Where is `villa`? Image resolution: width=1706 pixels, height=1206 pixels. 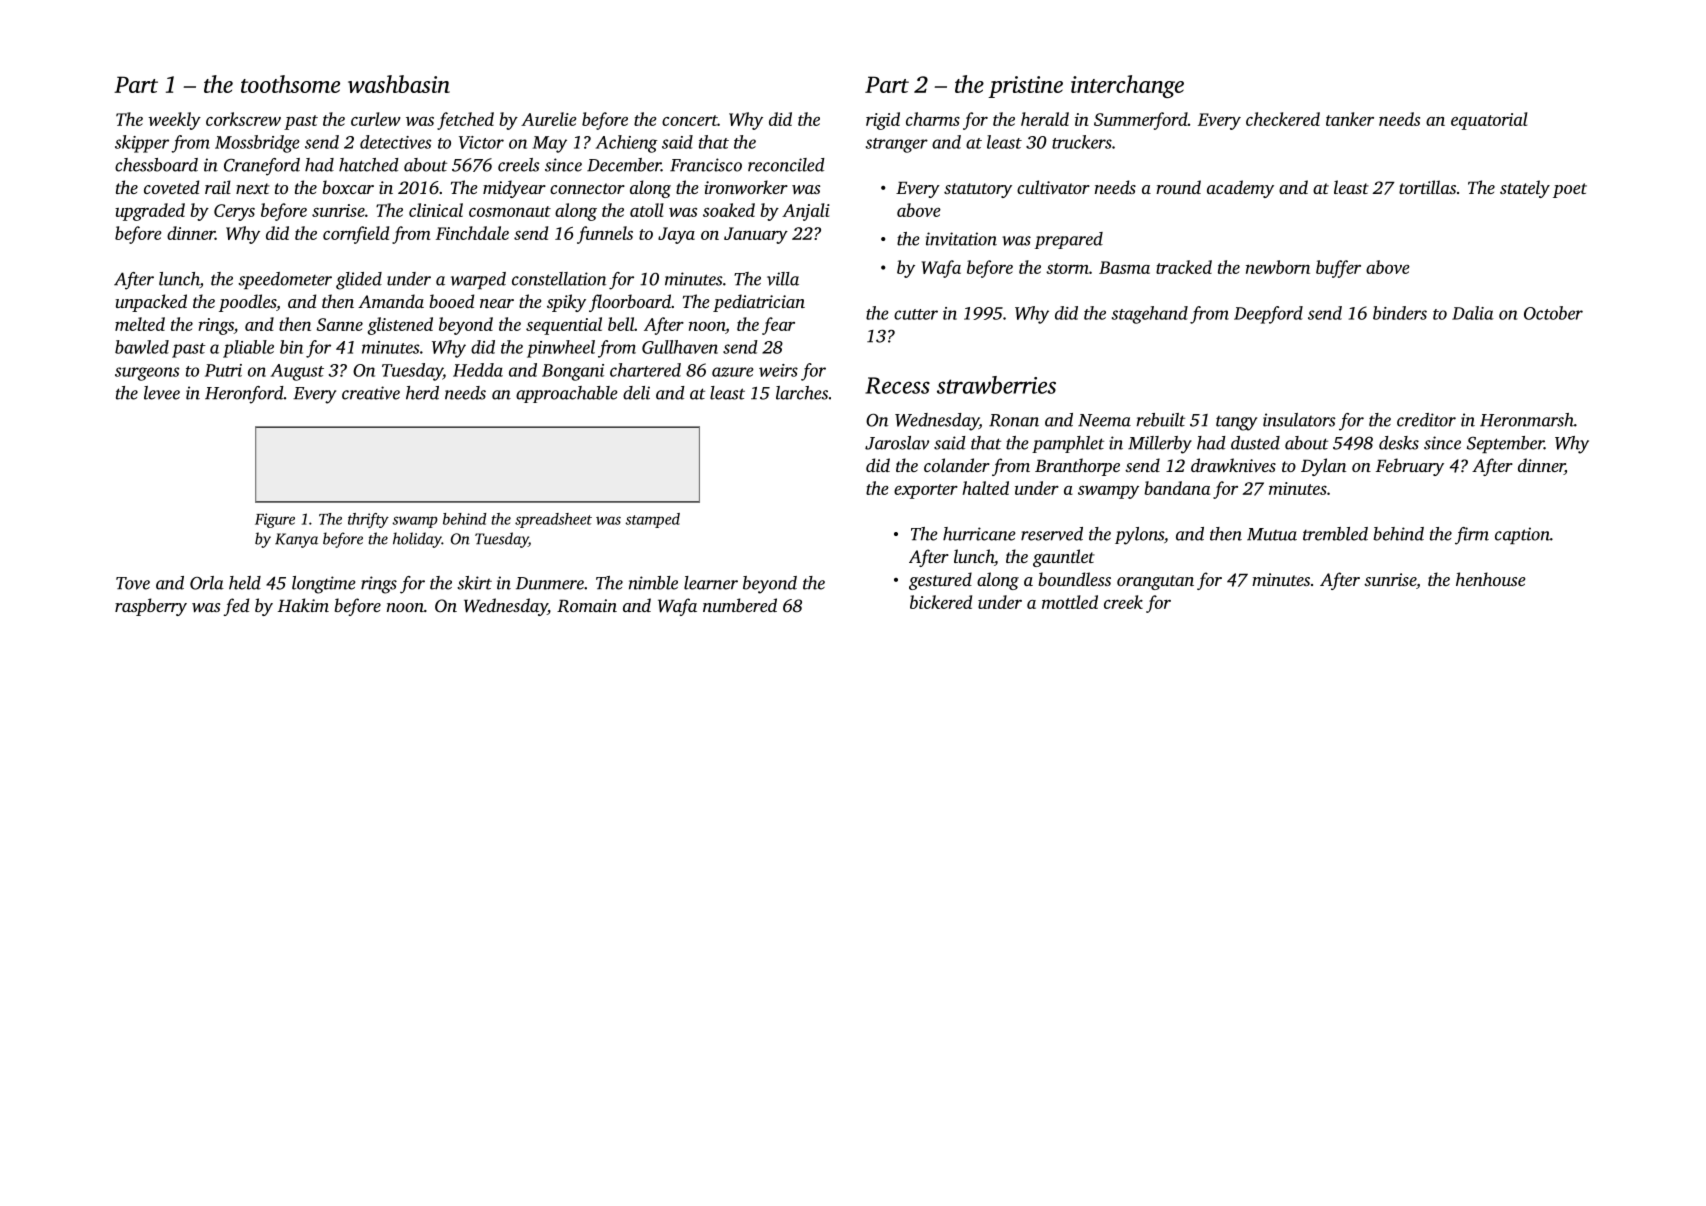
villa is located at coordinates (783, 279).
